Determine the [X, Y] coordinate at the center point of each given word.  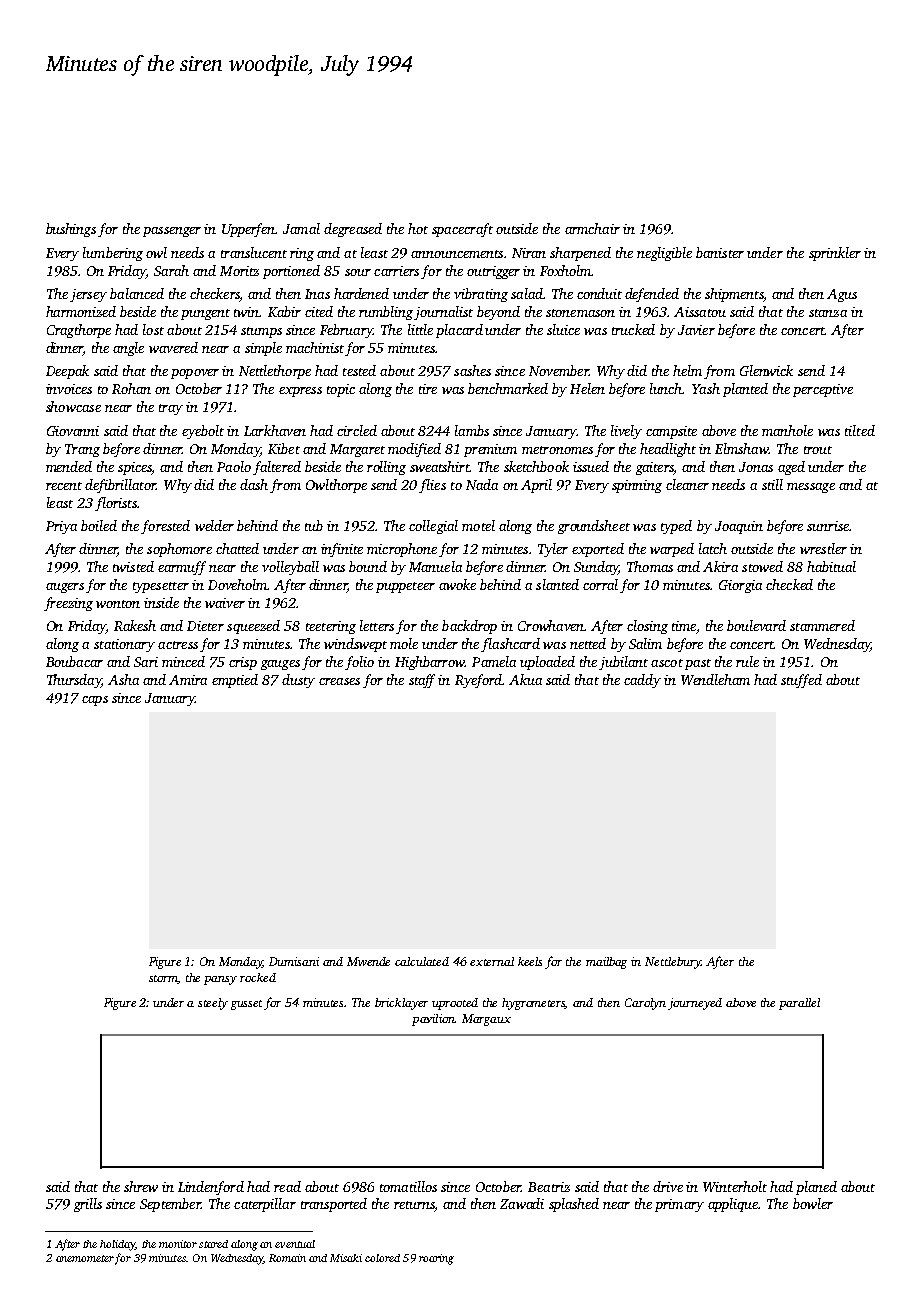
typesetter [161, 587]
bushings [71, 230]
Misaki [346, 1258]
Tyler [553, 550]
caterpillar [265, 1205]
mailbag [606, 963]
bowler [813, 1203]
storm [163, 979]
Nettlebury [673, 963]
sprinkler [835, 254]
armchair [592, 228]
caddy [642, 681]
